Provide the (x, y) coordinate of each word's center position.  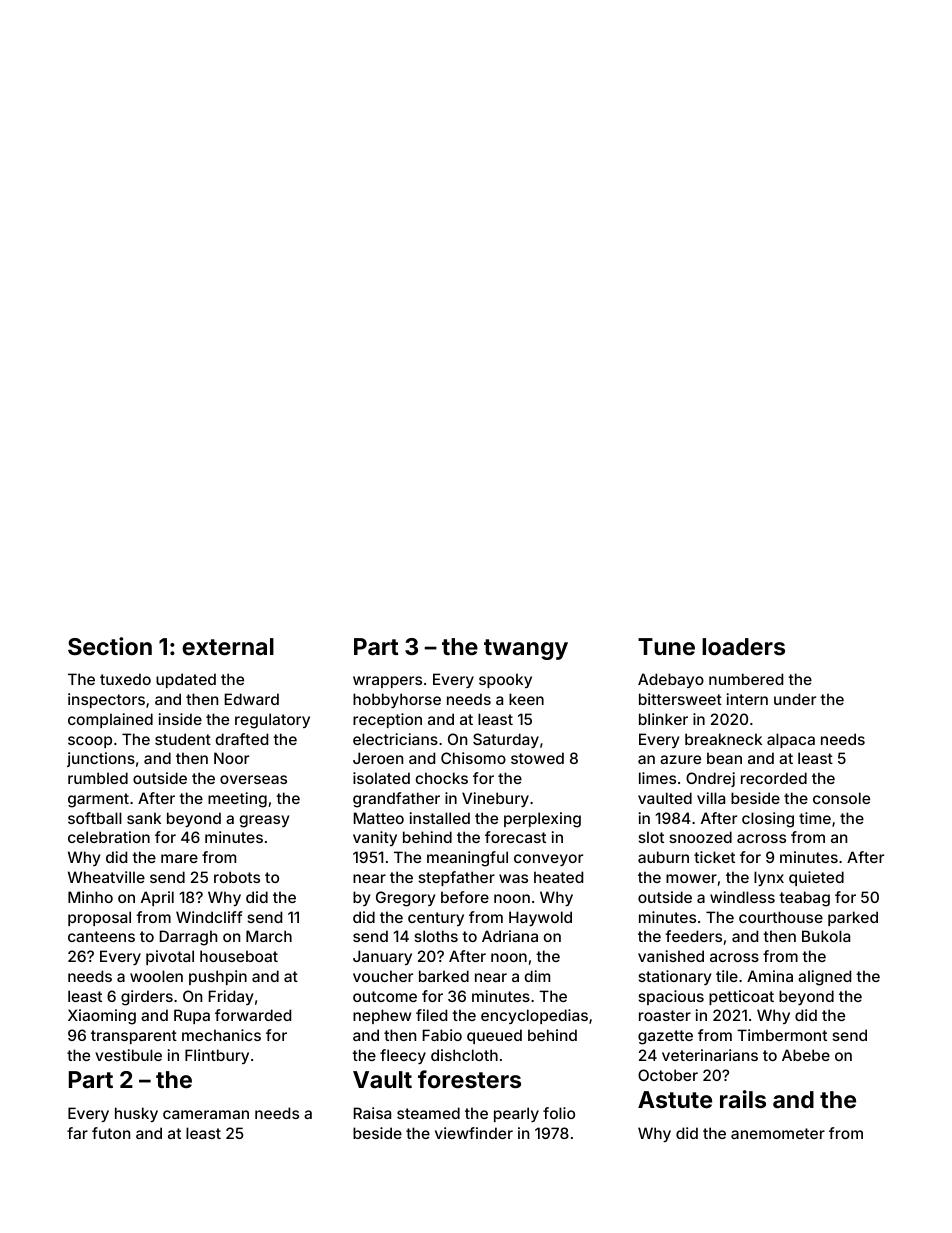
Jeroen (378, 758)
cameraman (206, 1114)
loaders (743, 646)
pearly (516, 1114)
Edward (252, 699)
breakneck (723, 739)
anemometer (778, 1133)
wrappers (387, 682)
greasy (264, 821)
